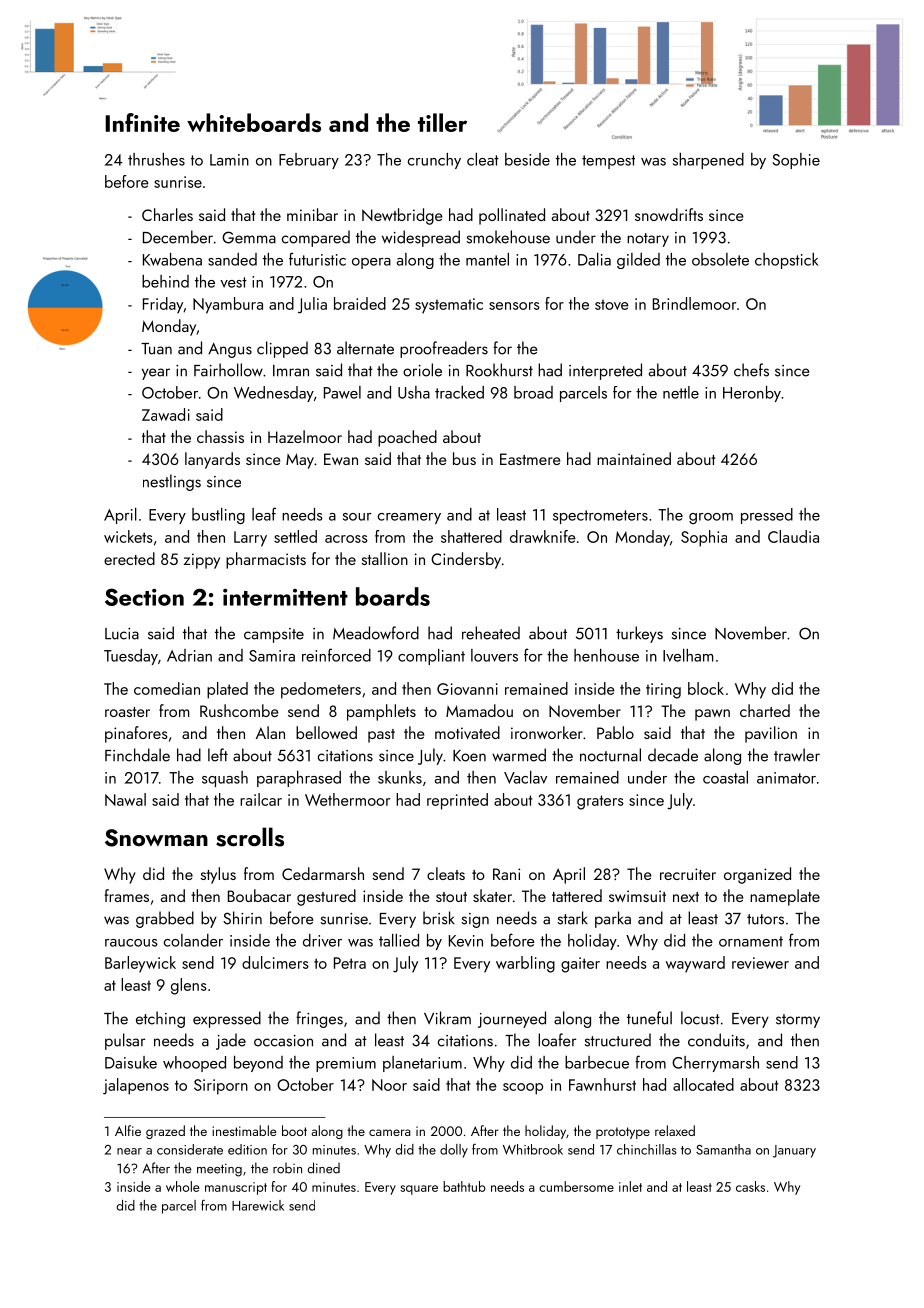 The width and height of the document is (924, 1308). I want to click on sharpened, so click(708, 161).
